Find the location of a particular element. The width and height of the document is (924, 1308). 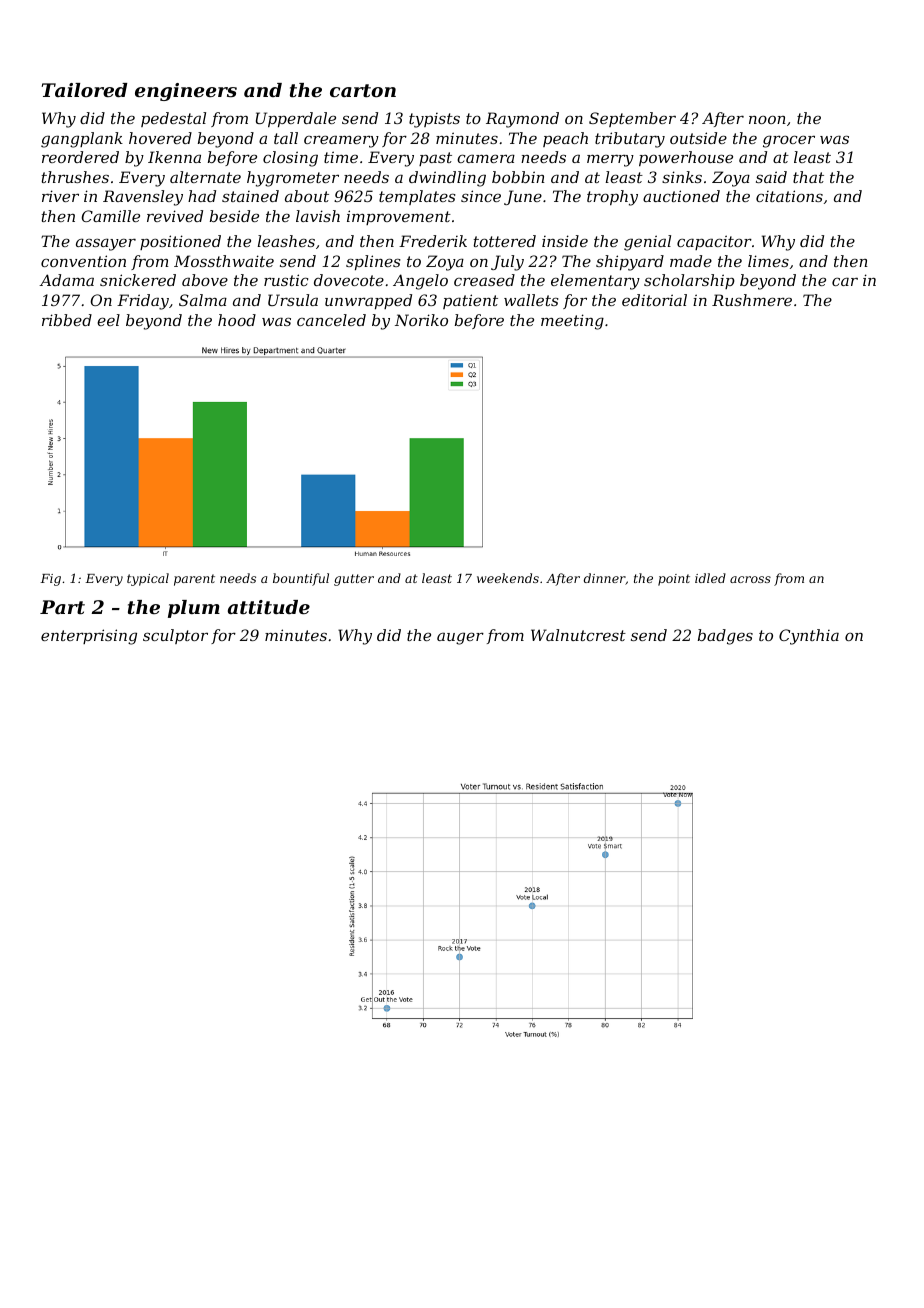

limes is located at coordinates (768, 261).
